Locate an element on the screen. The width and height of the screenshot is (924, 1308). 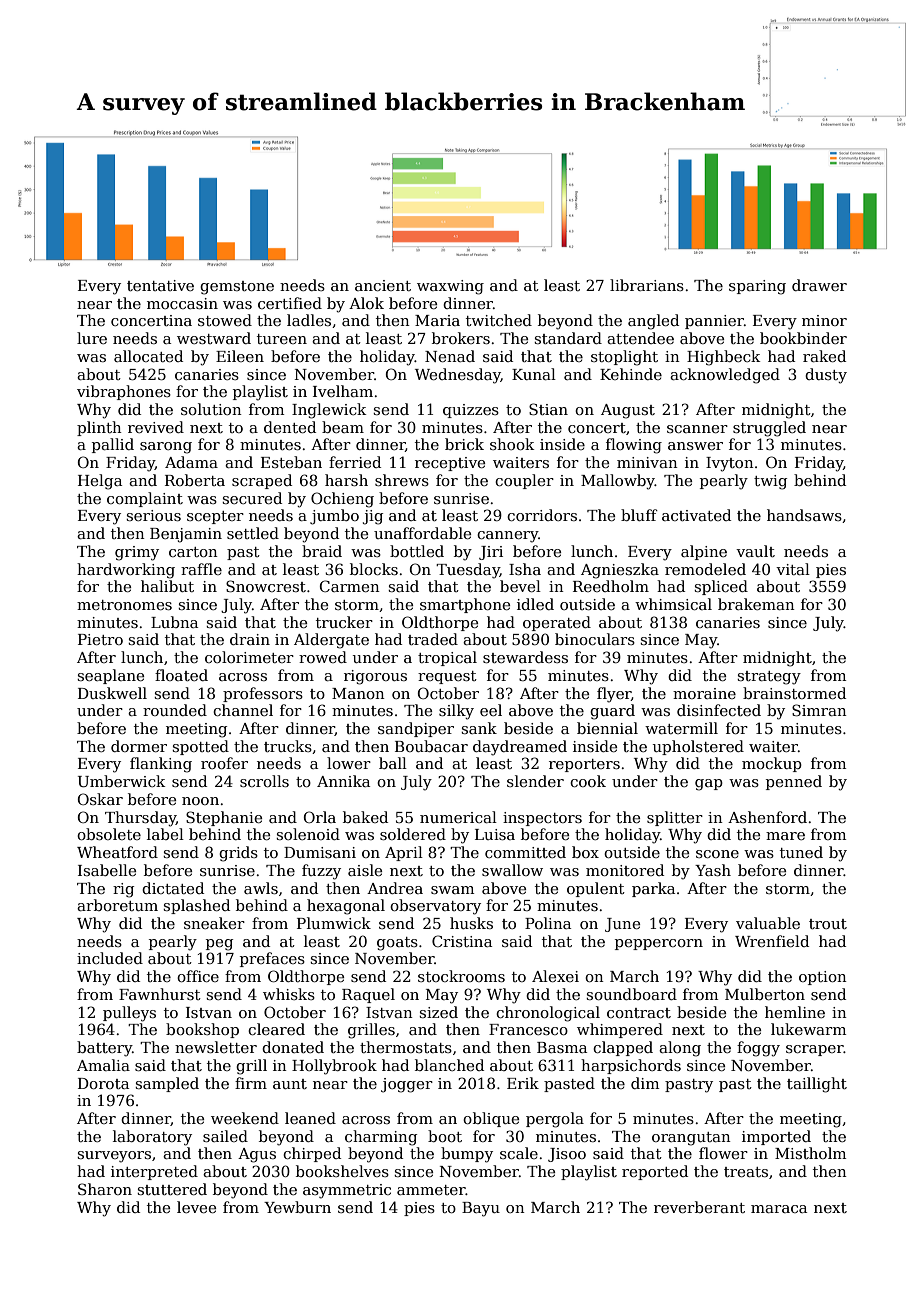
gemstone is located at coordinates (237, 288).
